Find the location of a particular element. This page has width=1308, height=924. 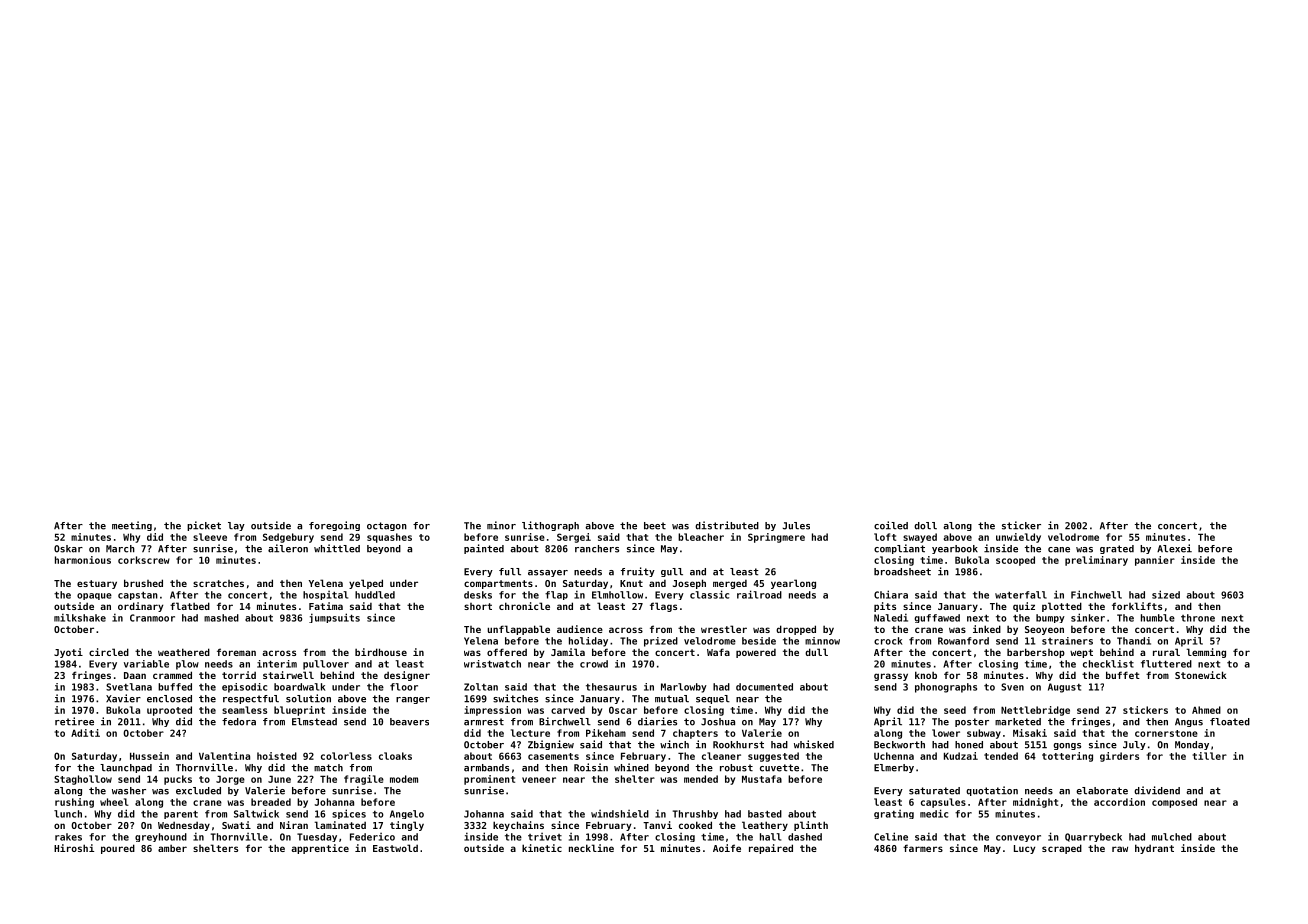

repaired is located at coordinates (771, 849).
